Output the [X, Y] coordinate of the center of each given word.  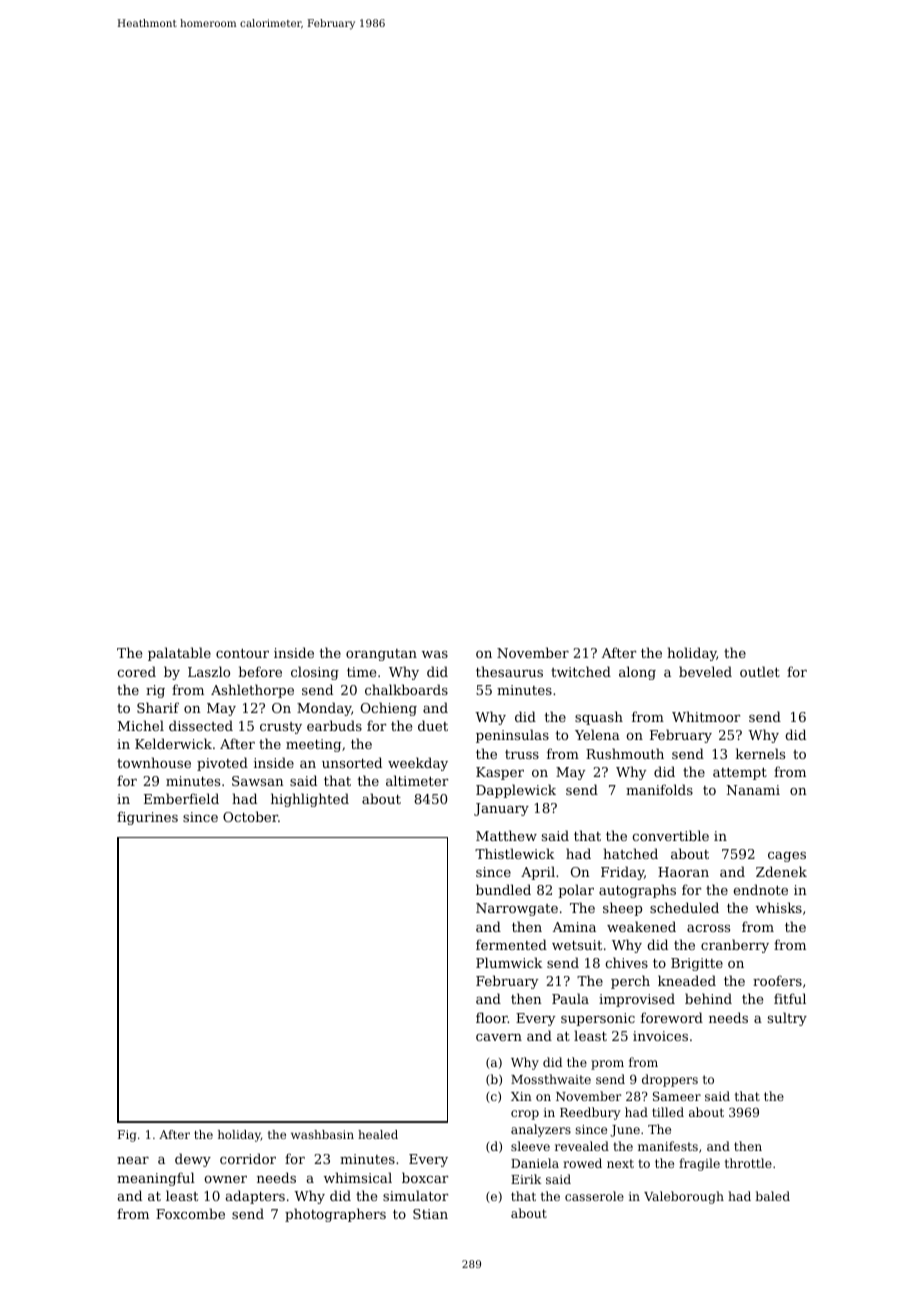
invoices [660, 1036]
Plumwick [509, 962]
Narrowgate [517, 909]
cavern [499, 1037]
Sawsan [258, 781]
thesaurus [509, 671]
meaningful [156, 1179]
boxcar [425, 1177]
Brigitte [697, 964]
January [501, 809]
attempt [740, 774]
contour [242, 653]
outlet [760, 671]
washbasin [322, 1134]
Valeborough [684, 1197]
